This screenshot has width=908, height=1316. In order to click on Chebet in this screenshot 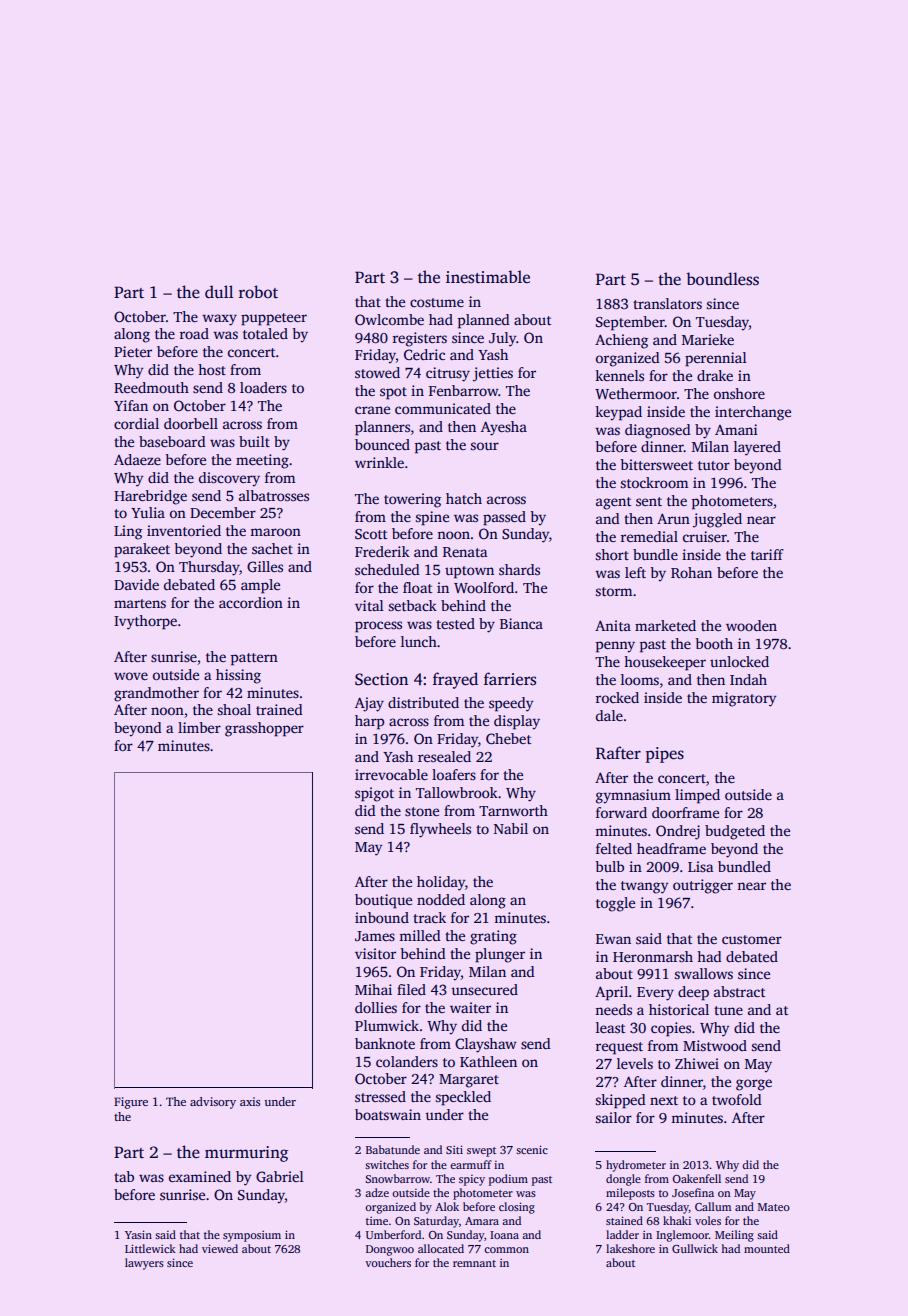, I will do `click(508, 738)`.
